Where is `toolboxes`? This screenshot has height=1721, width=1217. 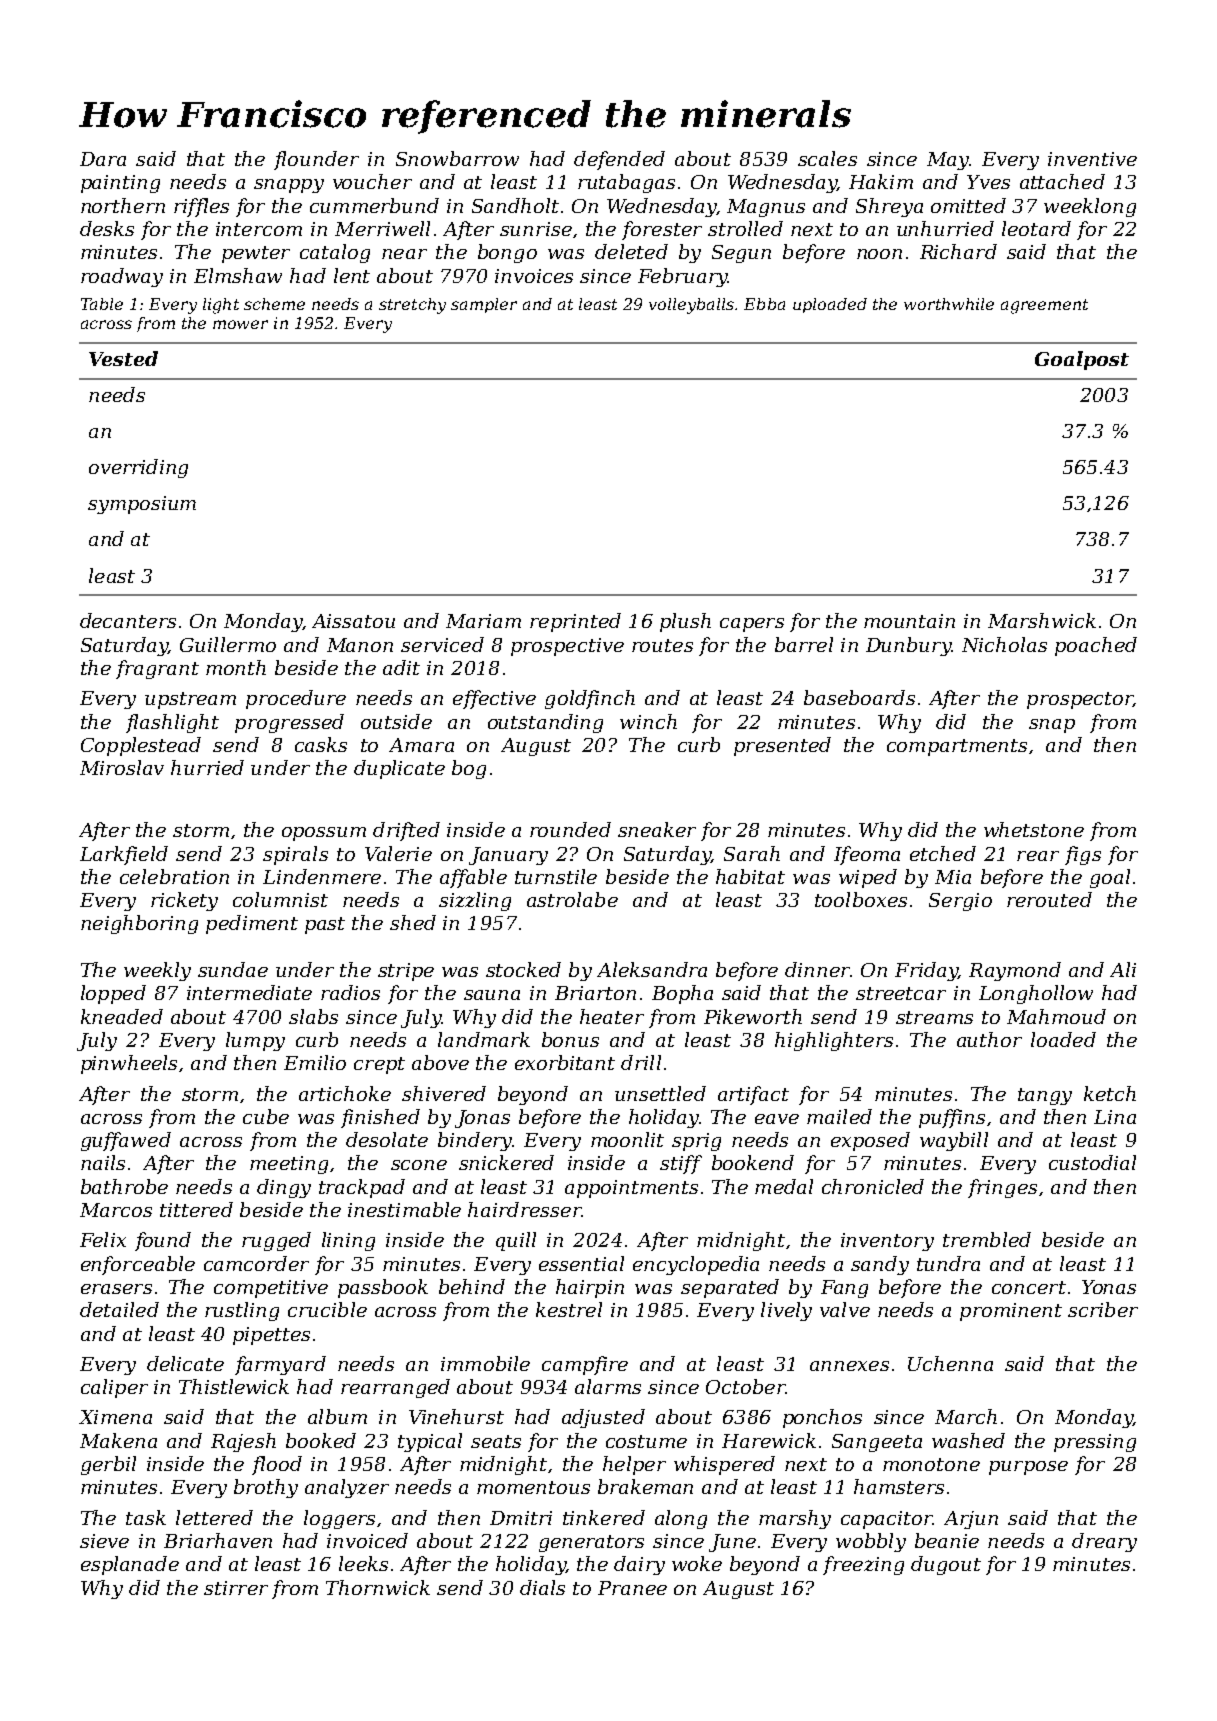
toolboxes is located at coordinates (861, 899).
